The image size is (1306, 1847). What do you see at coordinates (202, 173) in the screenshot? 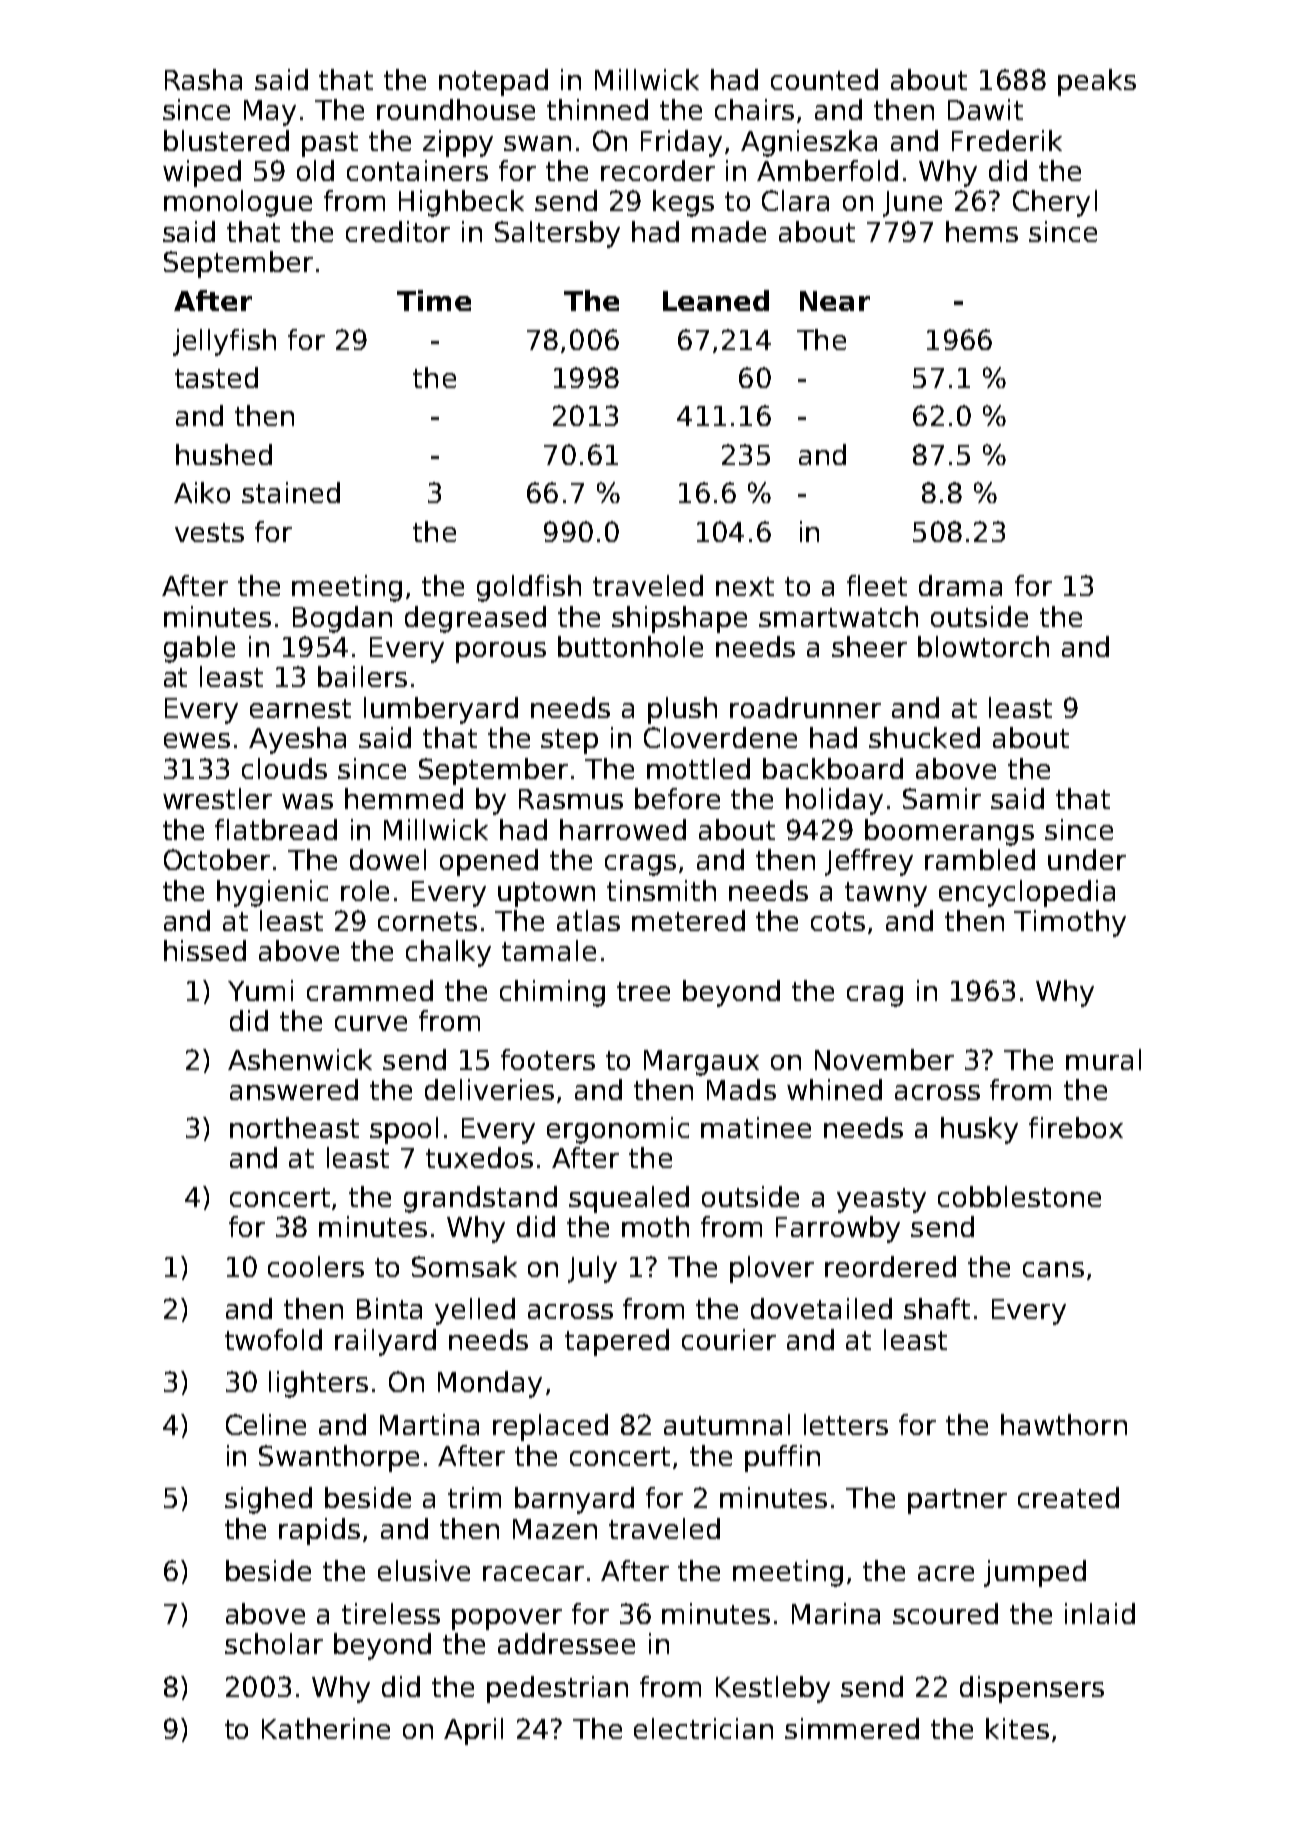
I see `wiped` at bounding box center [202, 173].
